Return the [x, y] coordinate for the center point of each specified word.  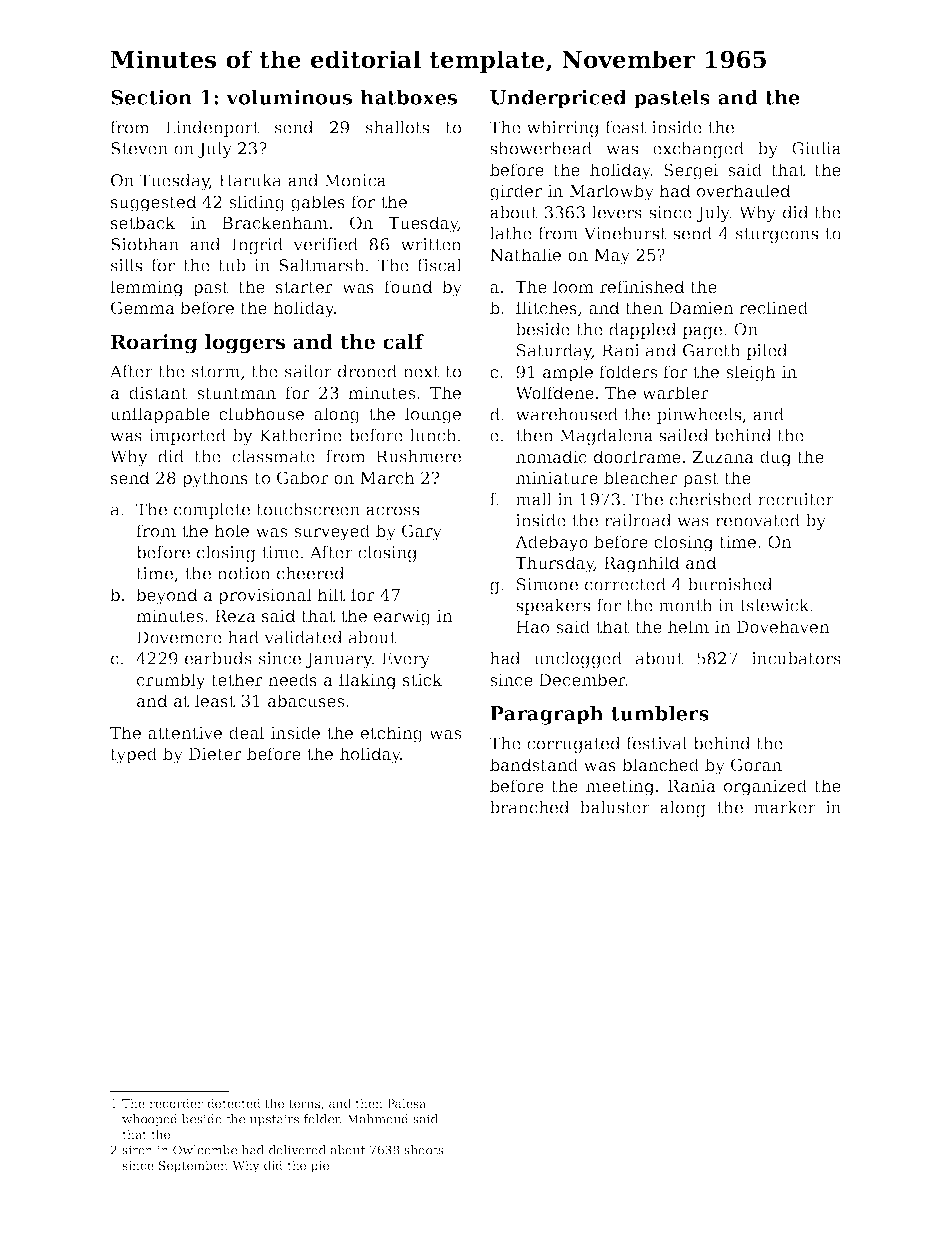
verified [325, 244]
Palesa [406, 1103]
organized [765, 787]
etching [392, 734]
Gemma [143, 307]
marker [785, 807]
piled [766, 352]
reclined [773, 307]
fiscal [439, 265]
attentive [185, 732]
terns [304, 1103]
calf [403, 342]
